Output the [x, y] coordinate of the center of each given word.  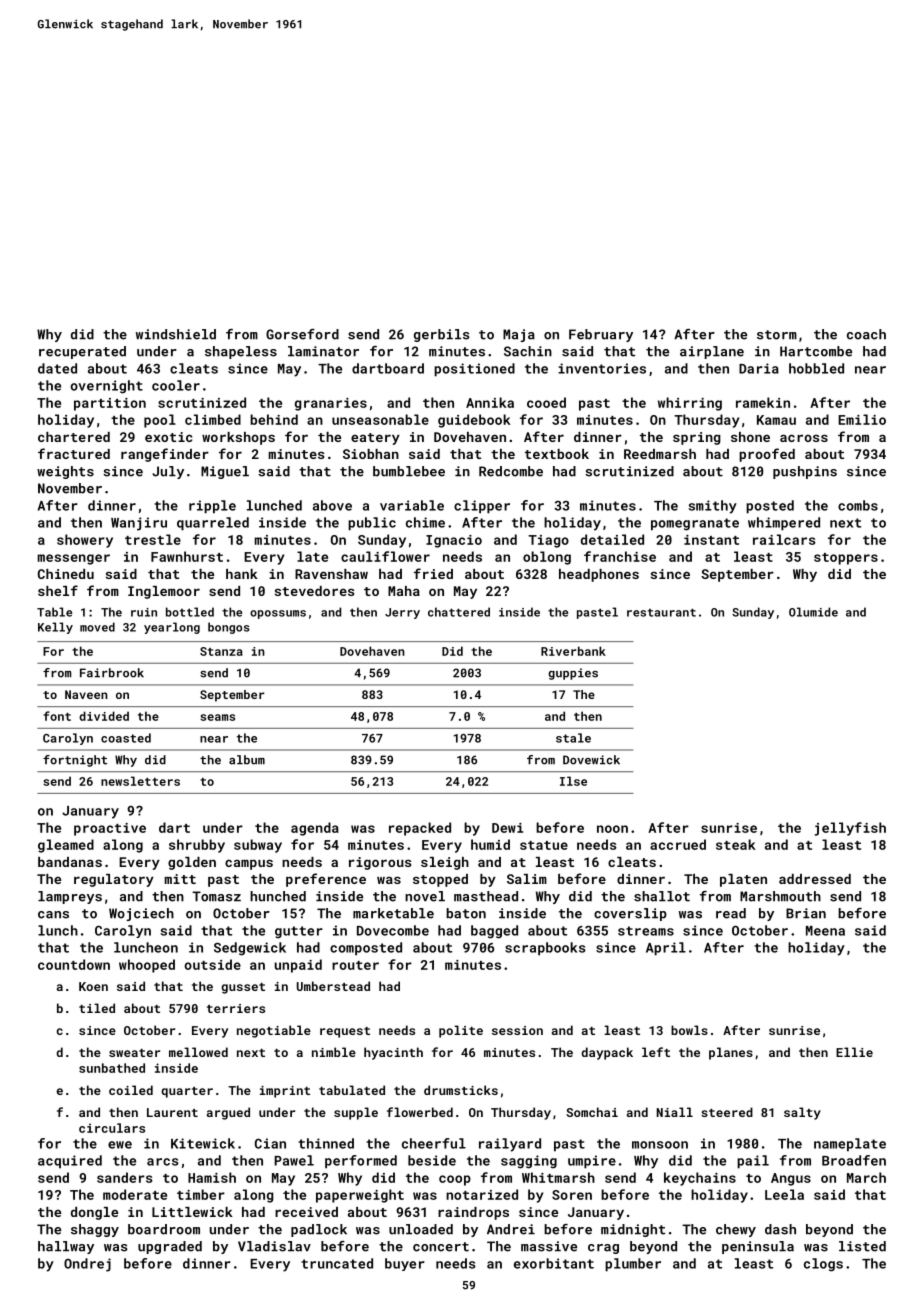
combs [858, 505]
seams [217, 717]
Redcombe [511, 471]
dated [57, 368]
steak [736, 844]
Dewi [507, 828]
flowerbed [420, 1112]
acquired [70, 1161]
